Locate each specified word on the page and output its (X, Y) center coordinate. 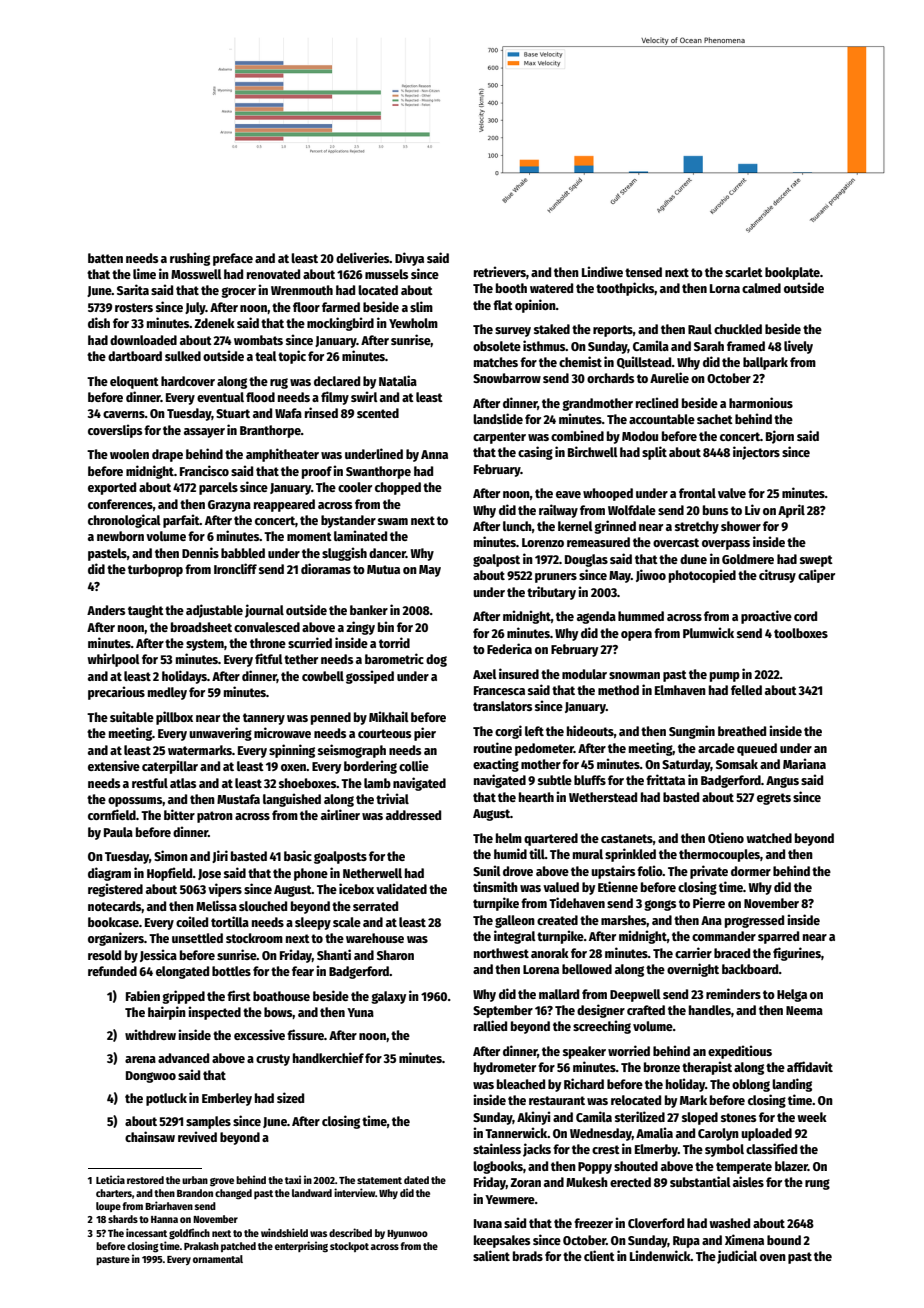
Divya (409, 259)
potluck (166, 1099)
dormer (751, 871)
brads (528, 1256)
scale (347, 922)
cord (805, 616)
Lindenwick (660, 1255)
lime (144, 273)
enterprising (301, 1247)
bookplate (792, 273)
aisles (748, 1181)
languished (292, 800)
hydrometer (505, 1068)
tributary (551, 593)
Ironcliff (235, 568)
